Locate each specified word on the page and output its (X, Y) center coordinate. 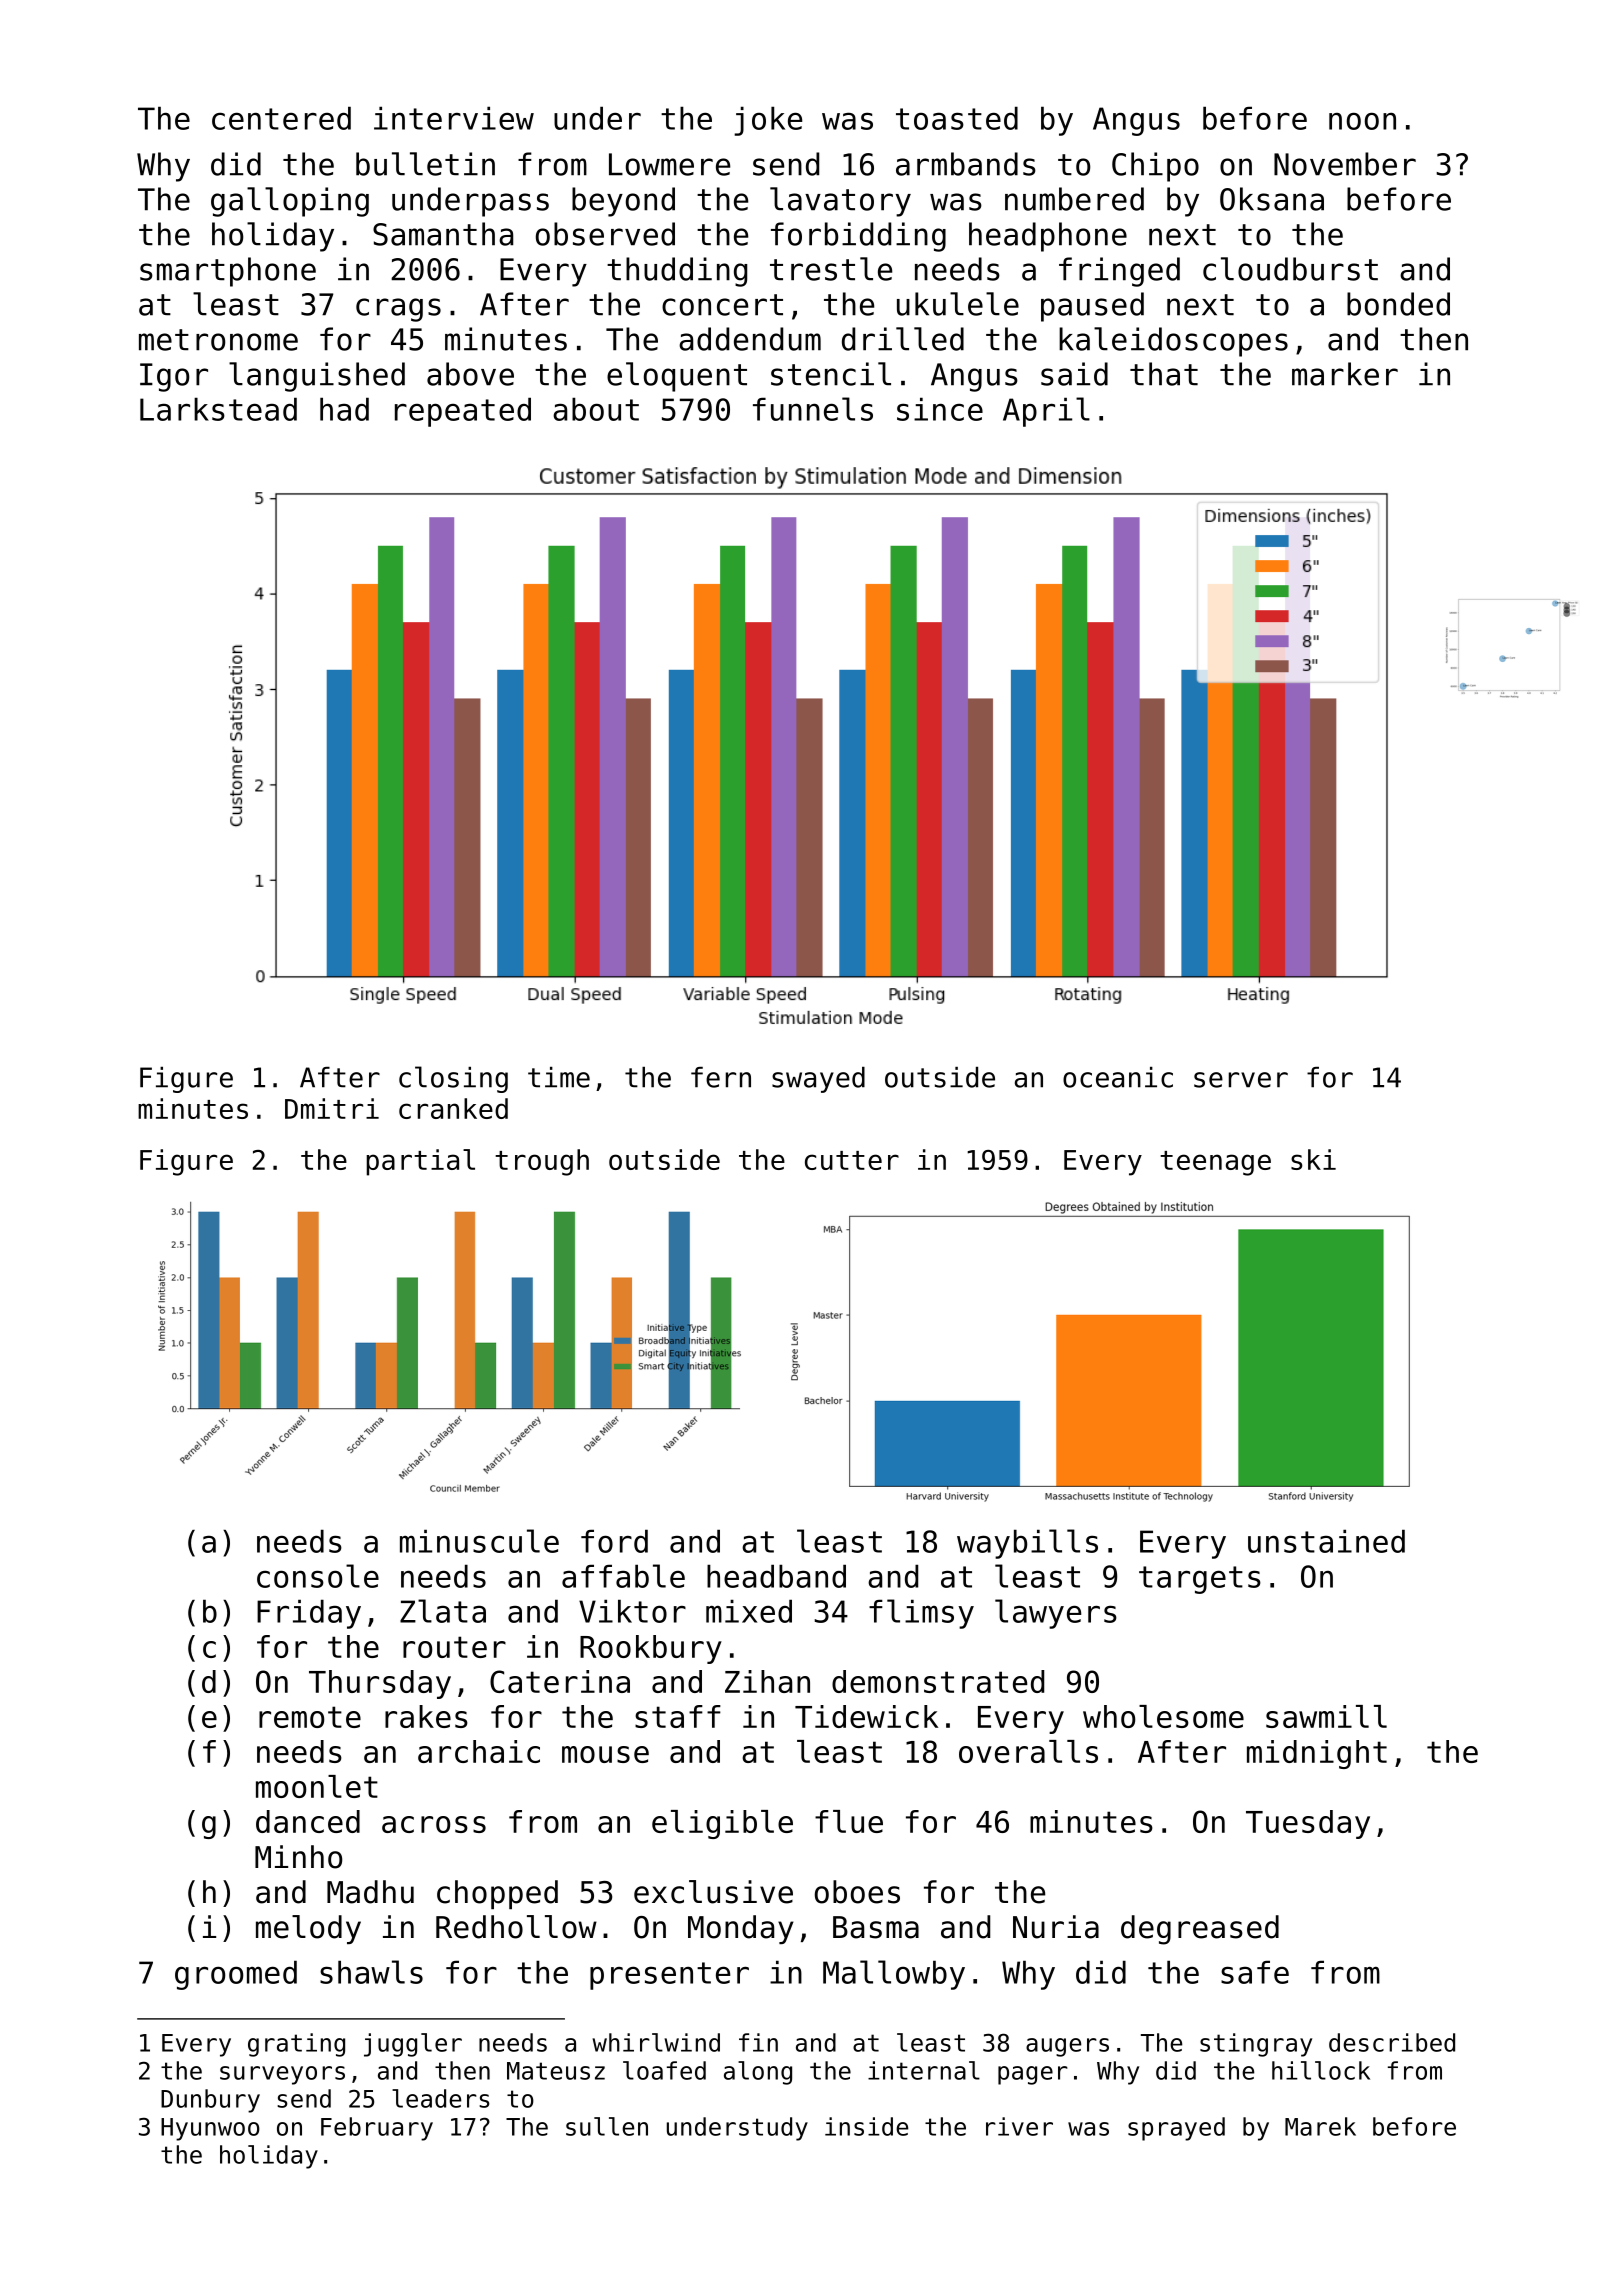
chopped (497, 1894)
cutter (852, 1160)
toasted (957, 118)
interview (454, 118)
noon (1362, 121)
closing (453, 1079)
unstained (1326, 1541)
